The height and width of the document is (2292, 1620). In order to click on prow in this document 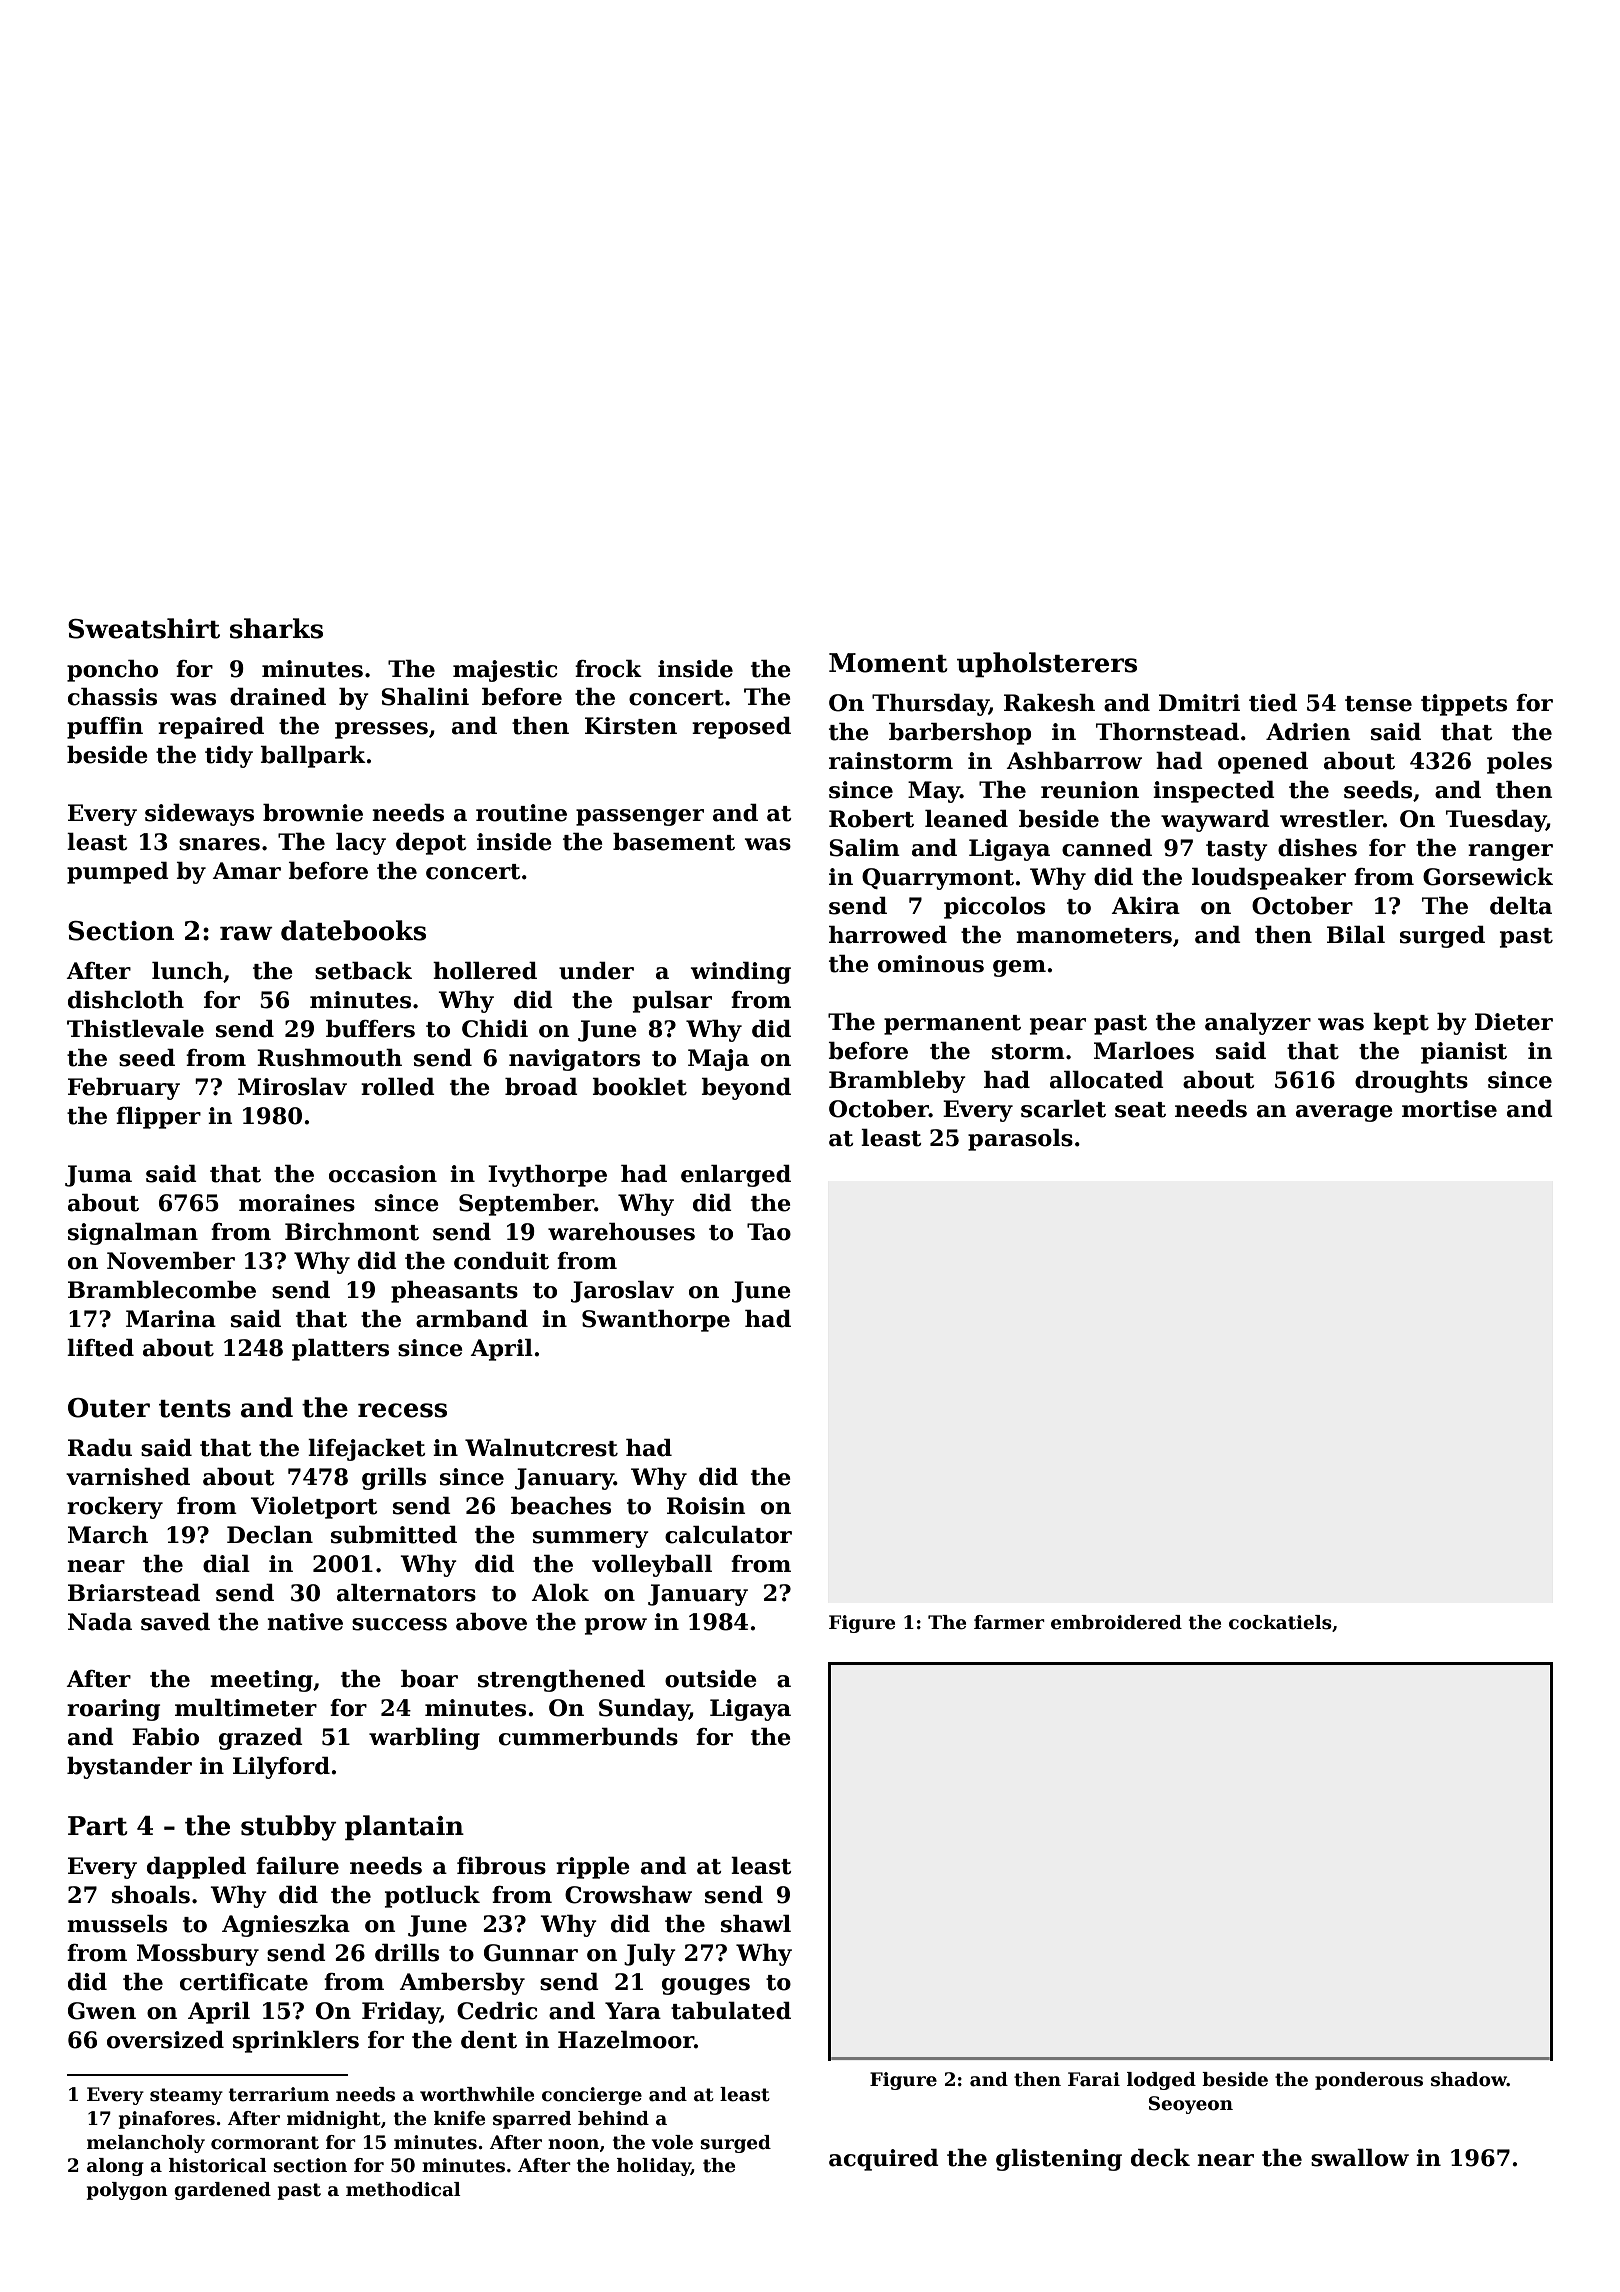, I will do `click(616, 1626)`.
